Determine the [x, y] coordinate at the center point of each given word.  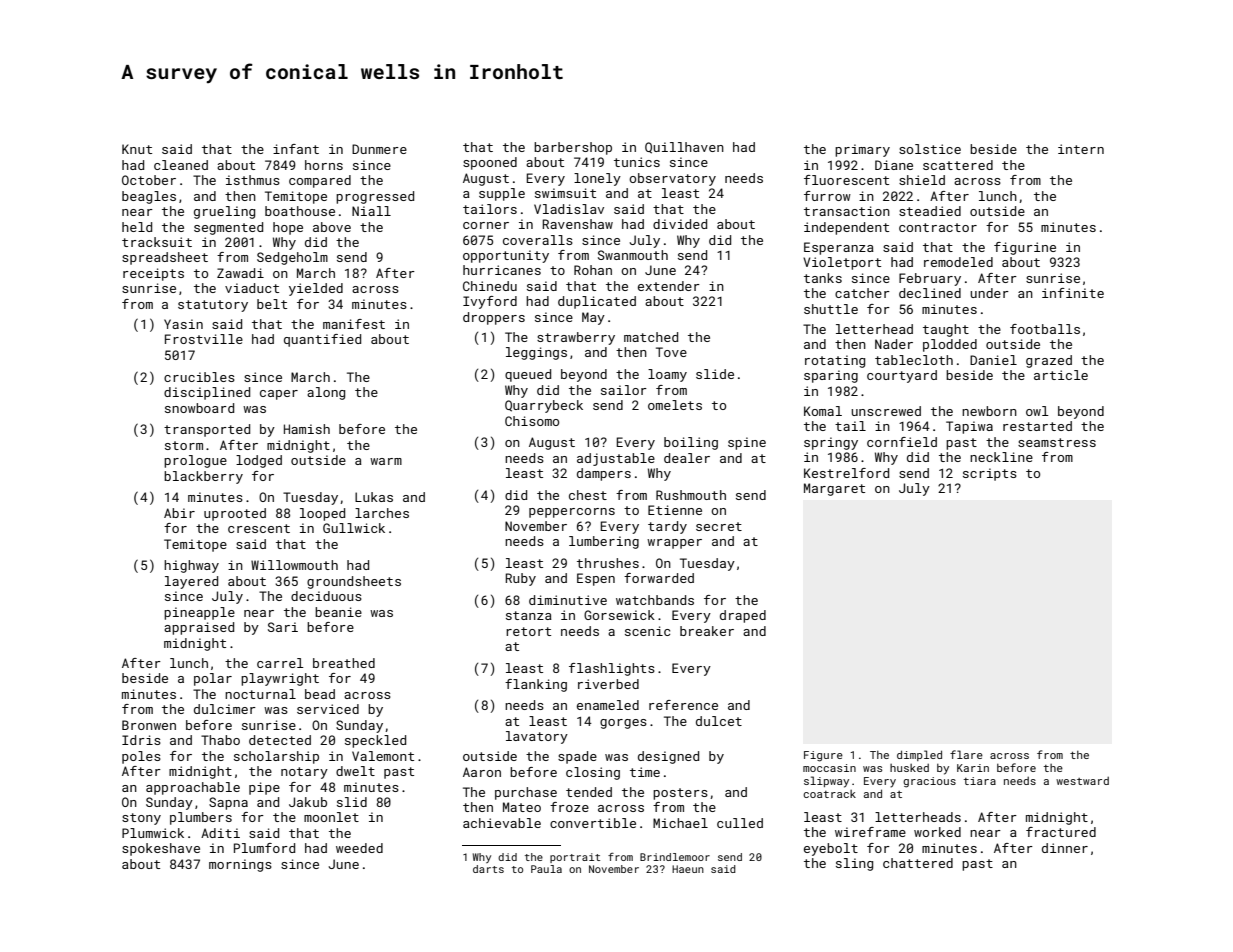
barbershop [573, 148]
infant [296, 149]
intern [1081, 149]
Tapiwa [969, 427]
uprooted [235, 514]
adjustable [616, 459]
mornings [240, 865]
